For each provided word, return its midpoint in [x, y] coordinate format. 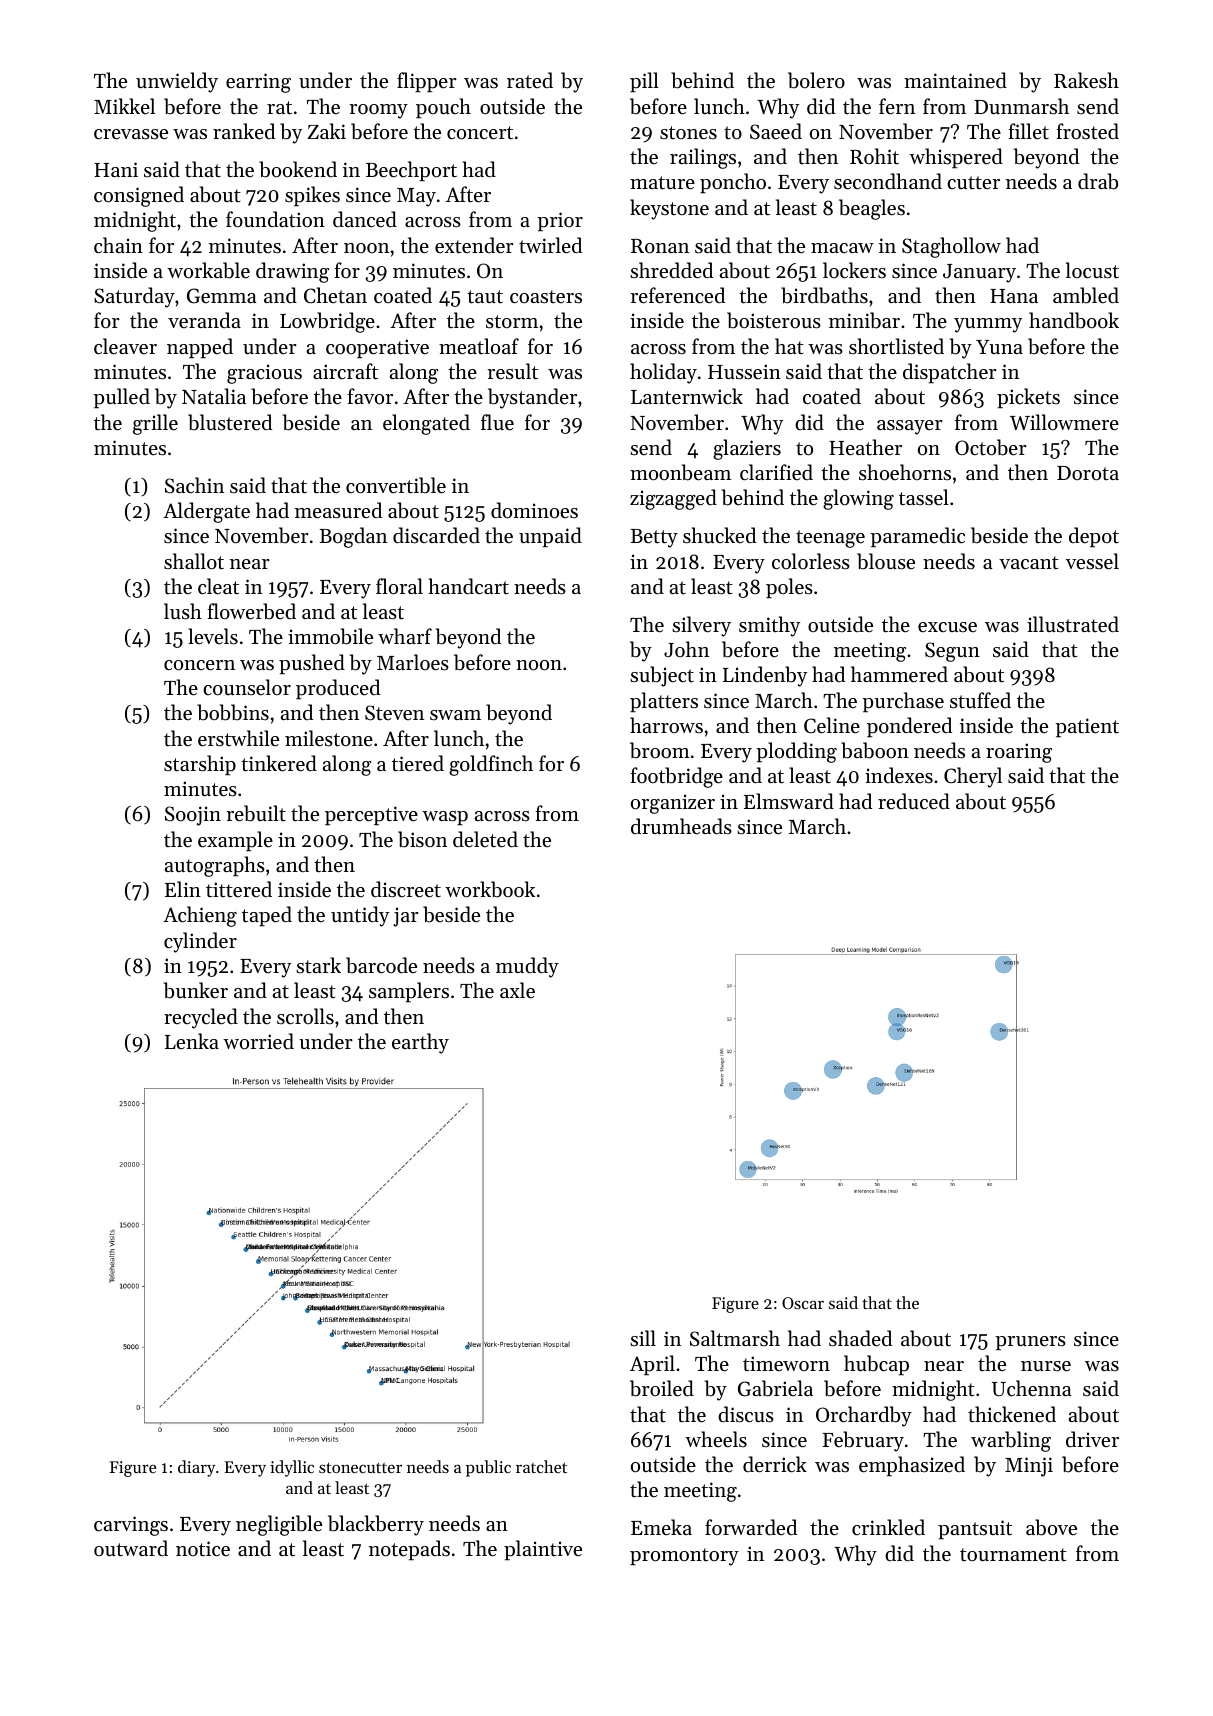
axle [517, 990]
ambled [1086, 295]
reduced [914, 801]
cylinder [200, 942]
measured [338, 510]
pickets [1028, 398]
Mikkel [124, 106]
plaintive [543, 1550]
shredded [671, 270]
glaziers [747, 449]
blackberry [376, 1525]
